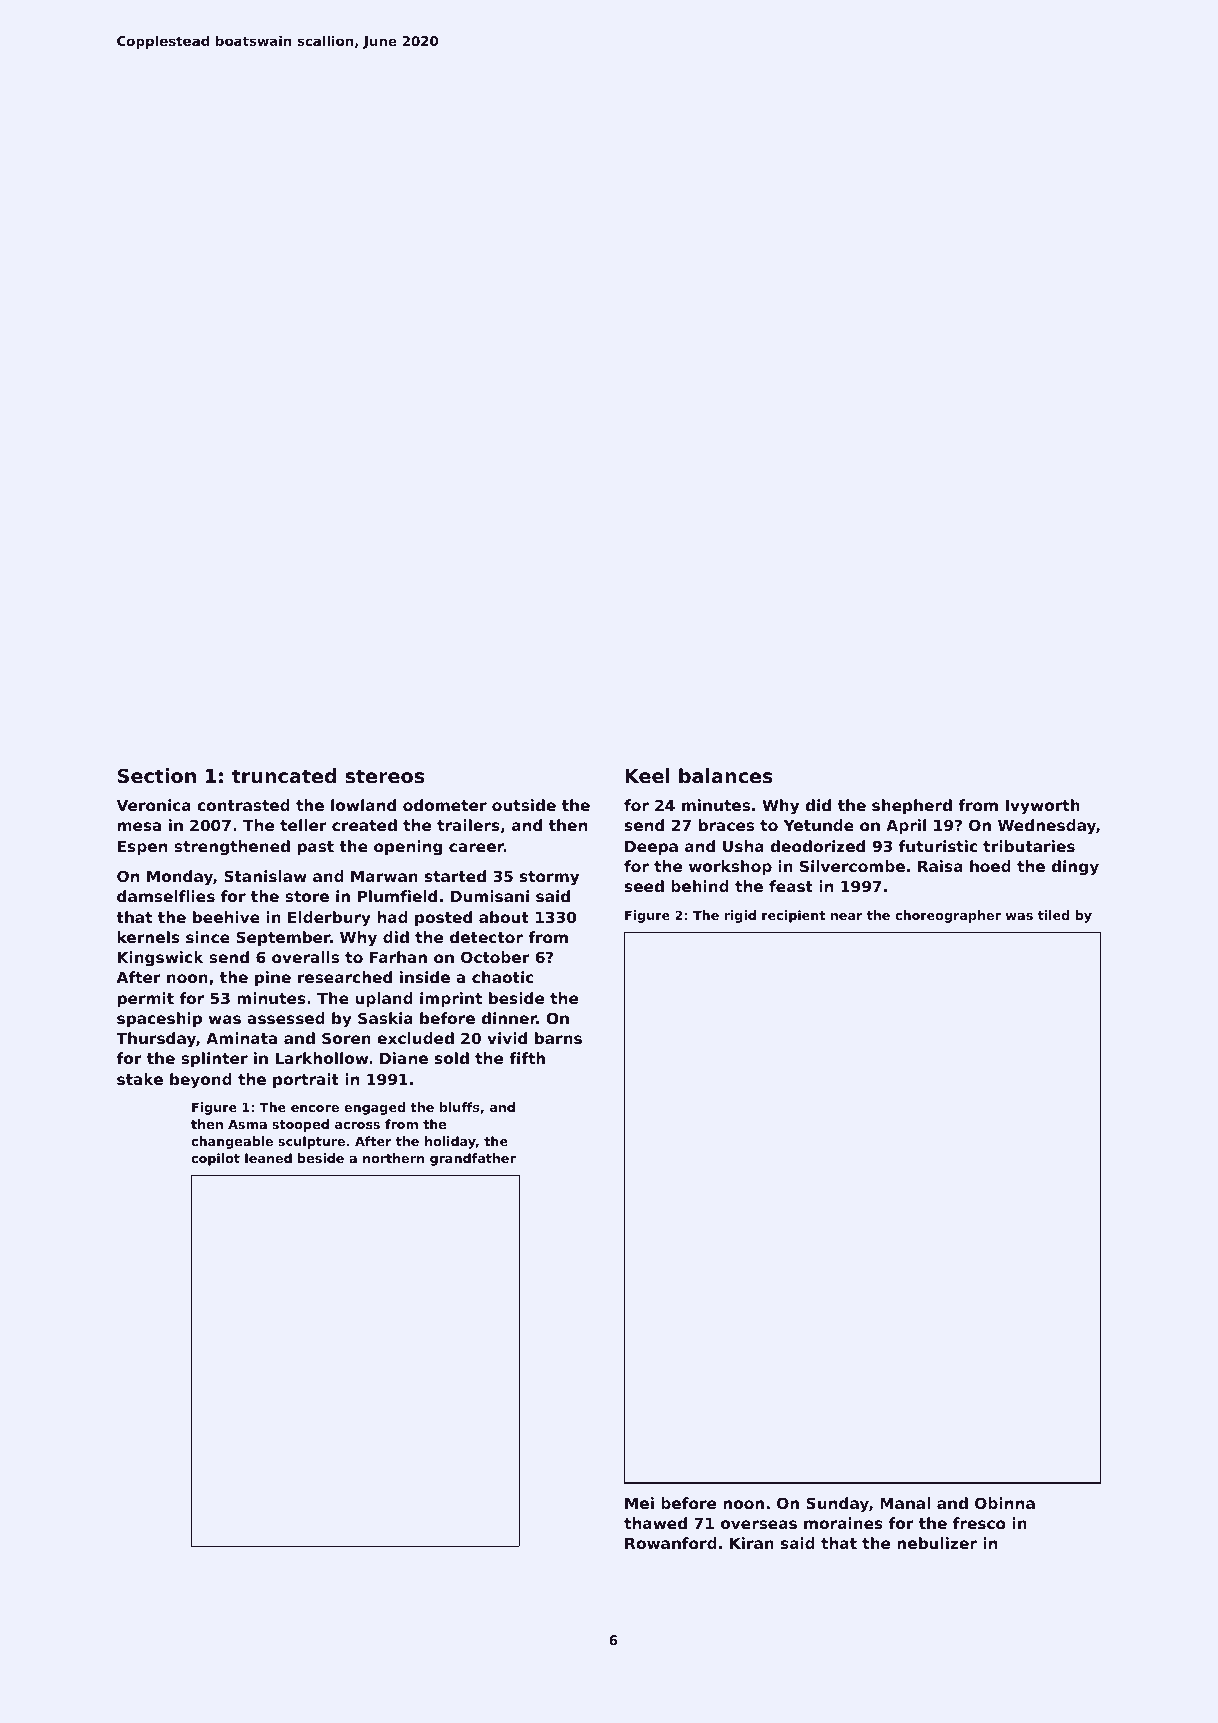  I want to click on Mei, so click(639, 1503).
